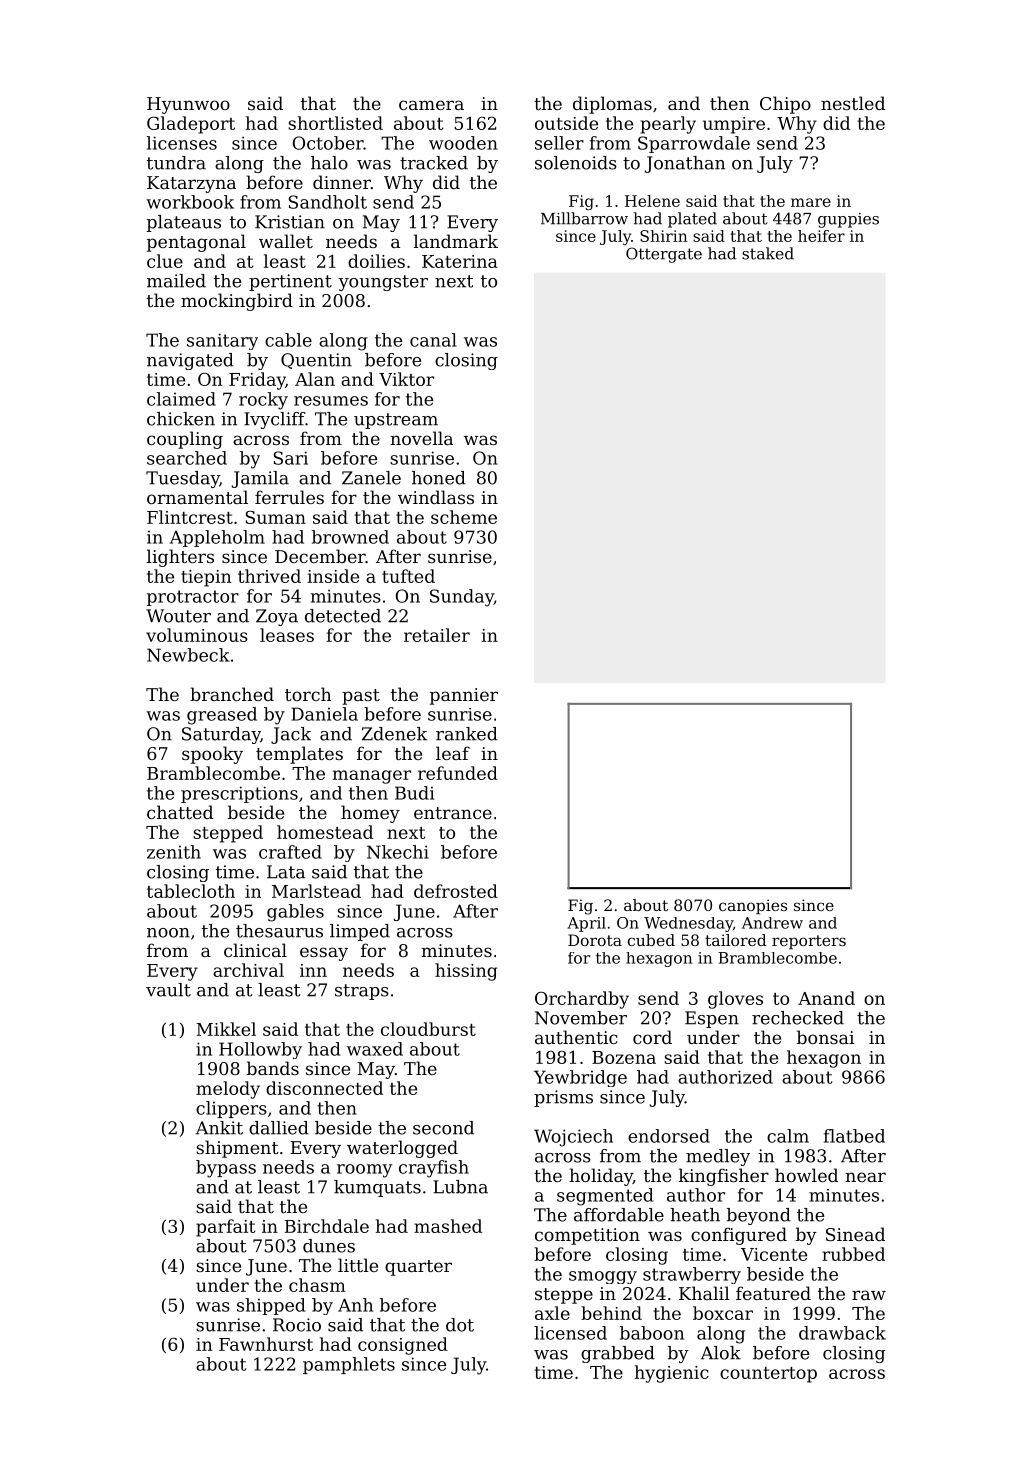  I want to click on shortlisted, so click(335, 123).
